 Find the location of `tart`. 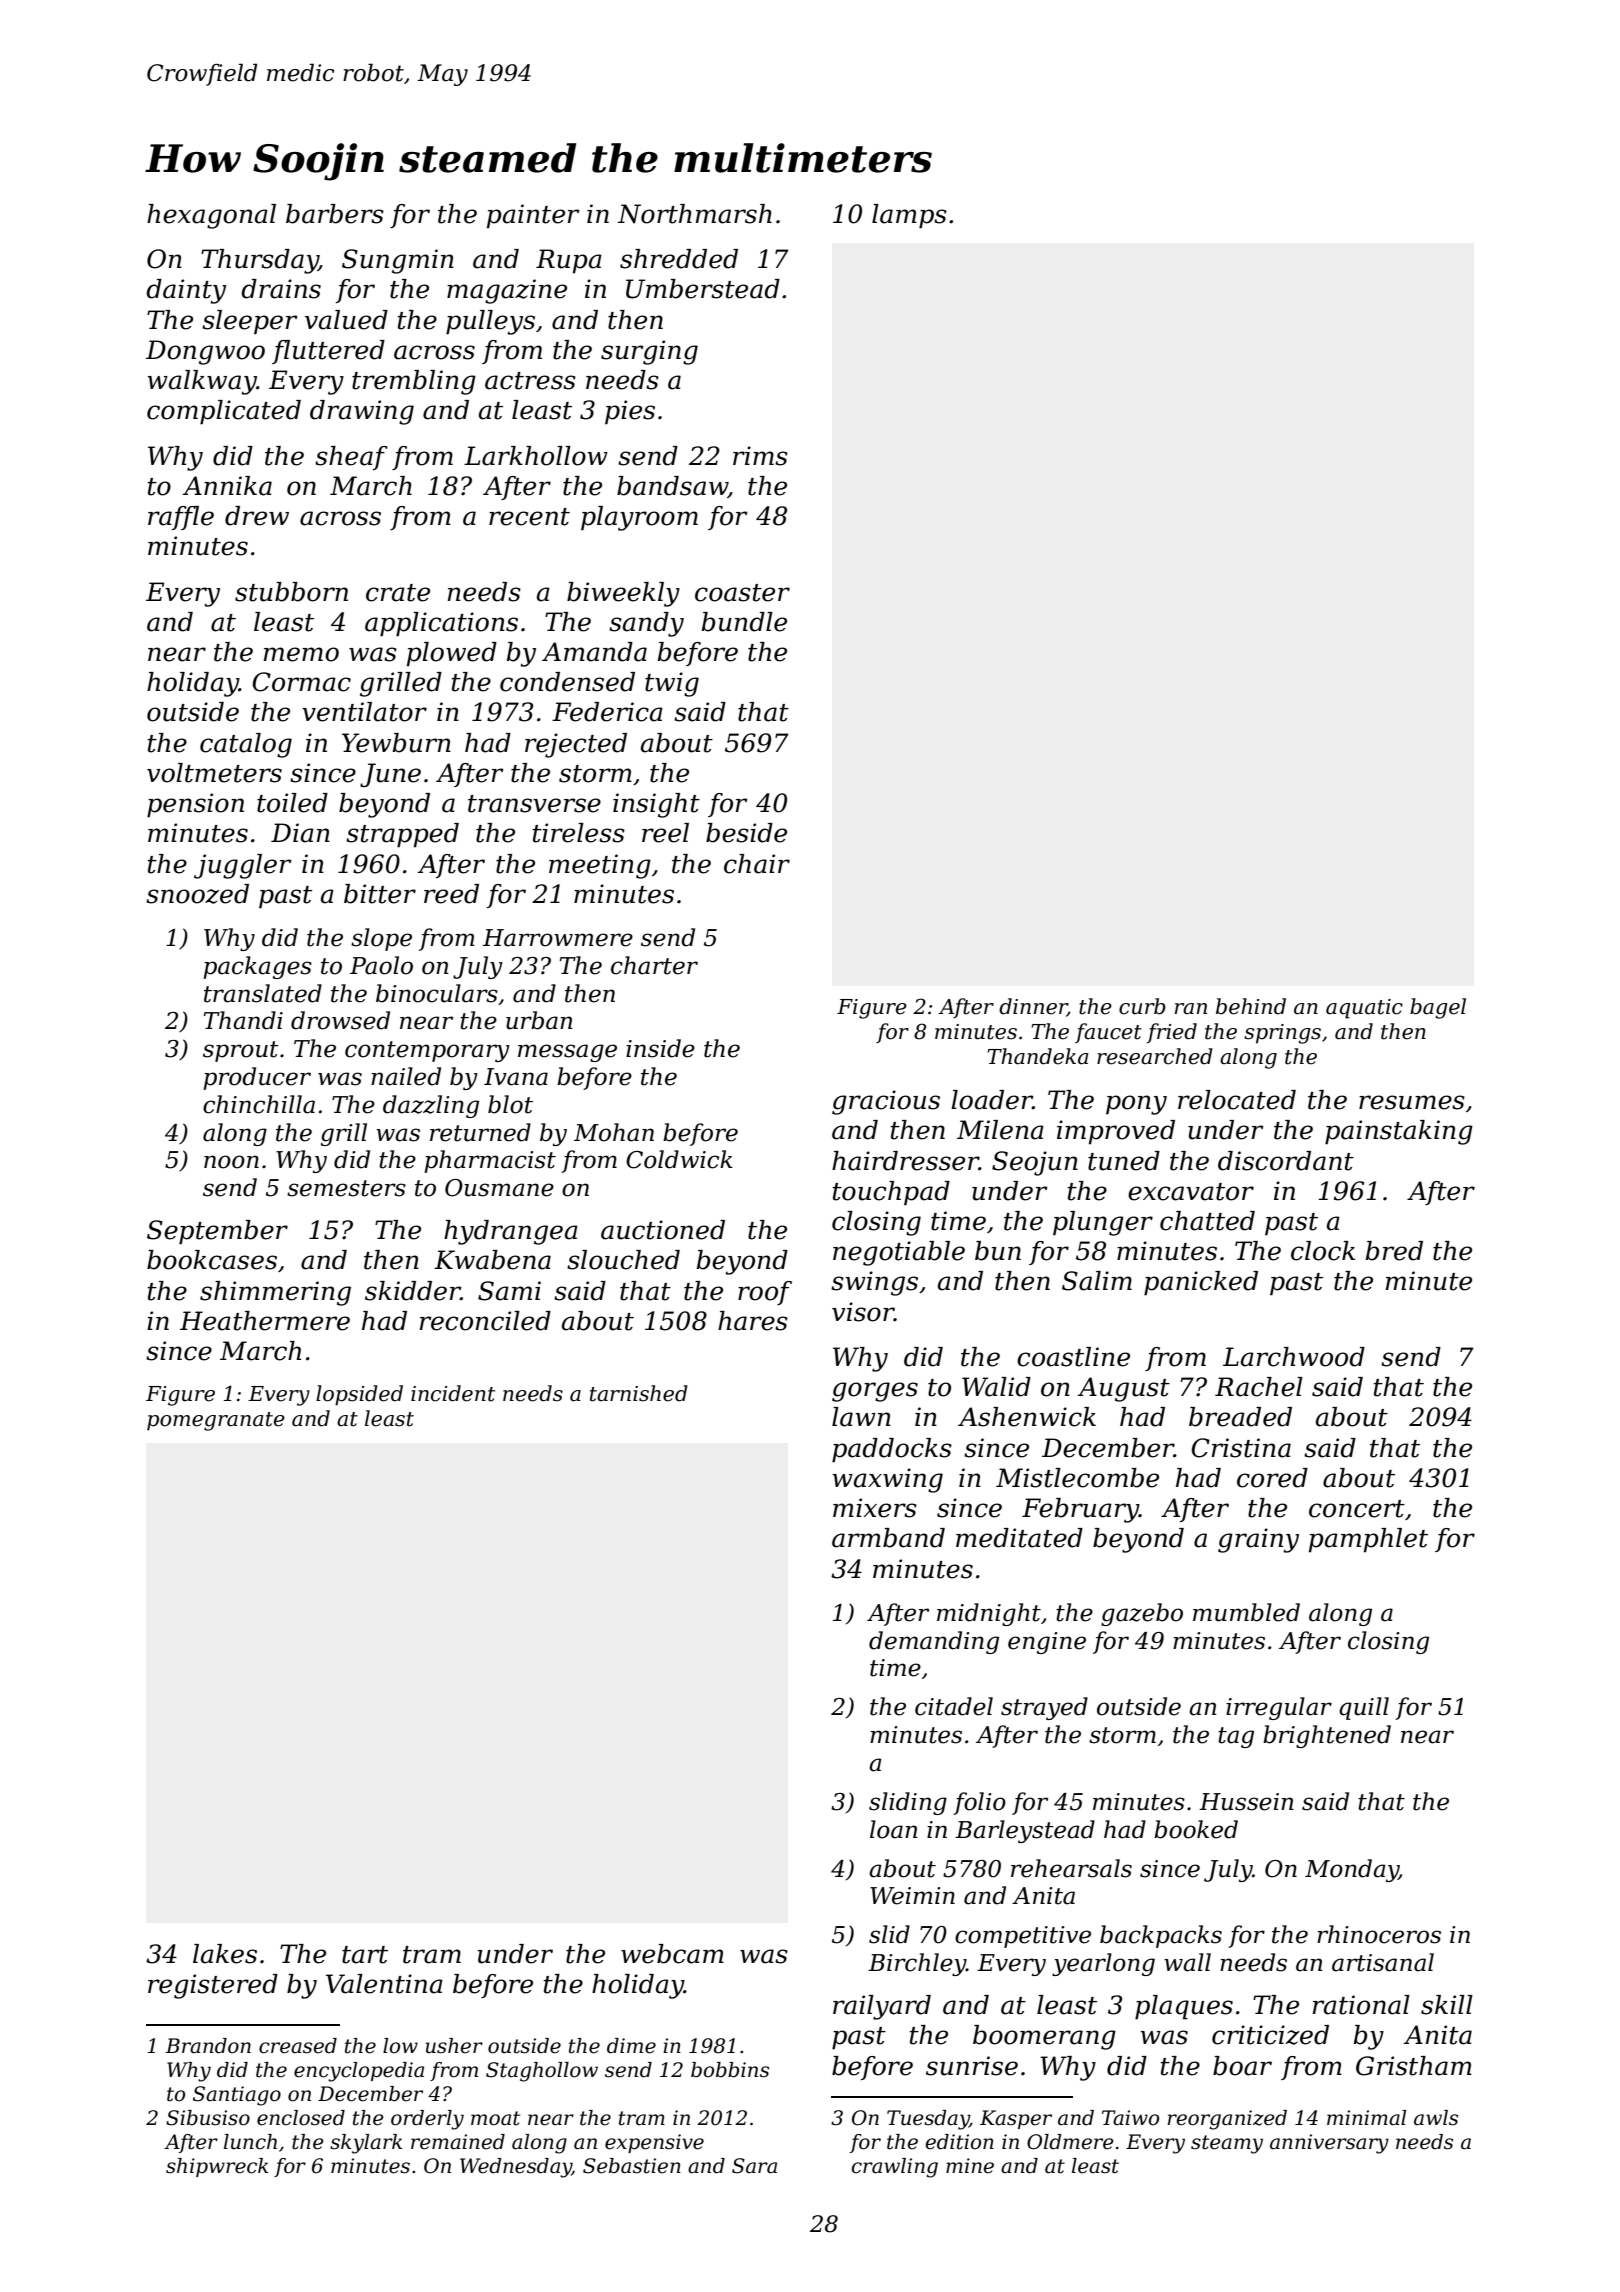

tart is located at coordinates (365, 1955).
